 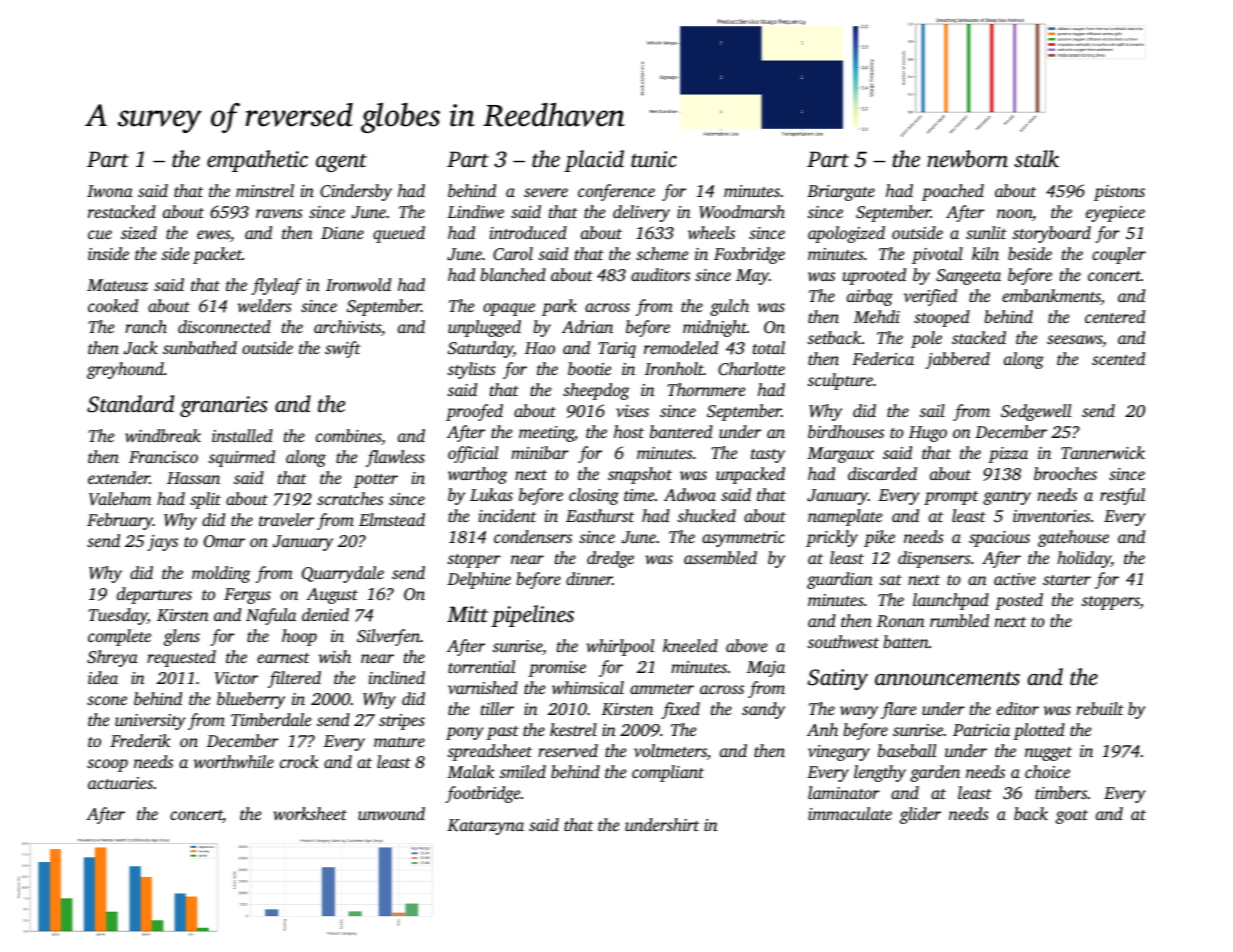 I want to click on minibar, so click(x=540, y=452).
